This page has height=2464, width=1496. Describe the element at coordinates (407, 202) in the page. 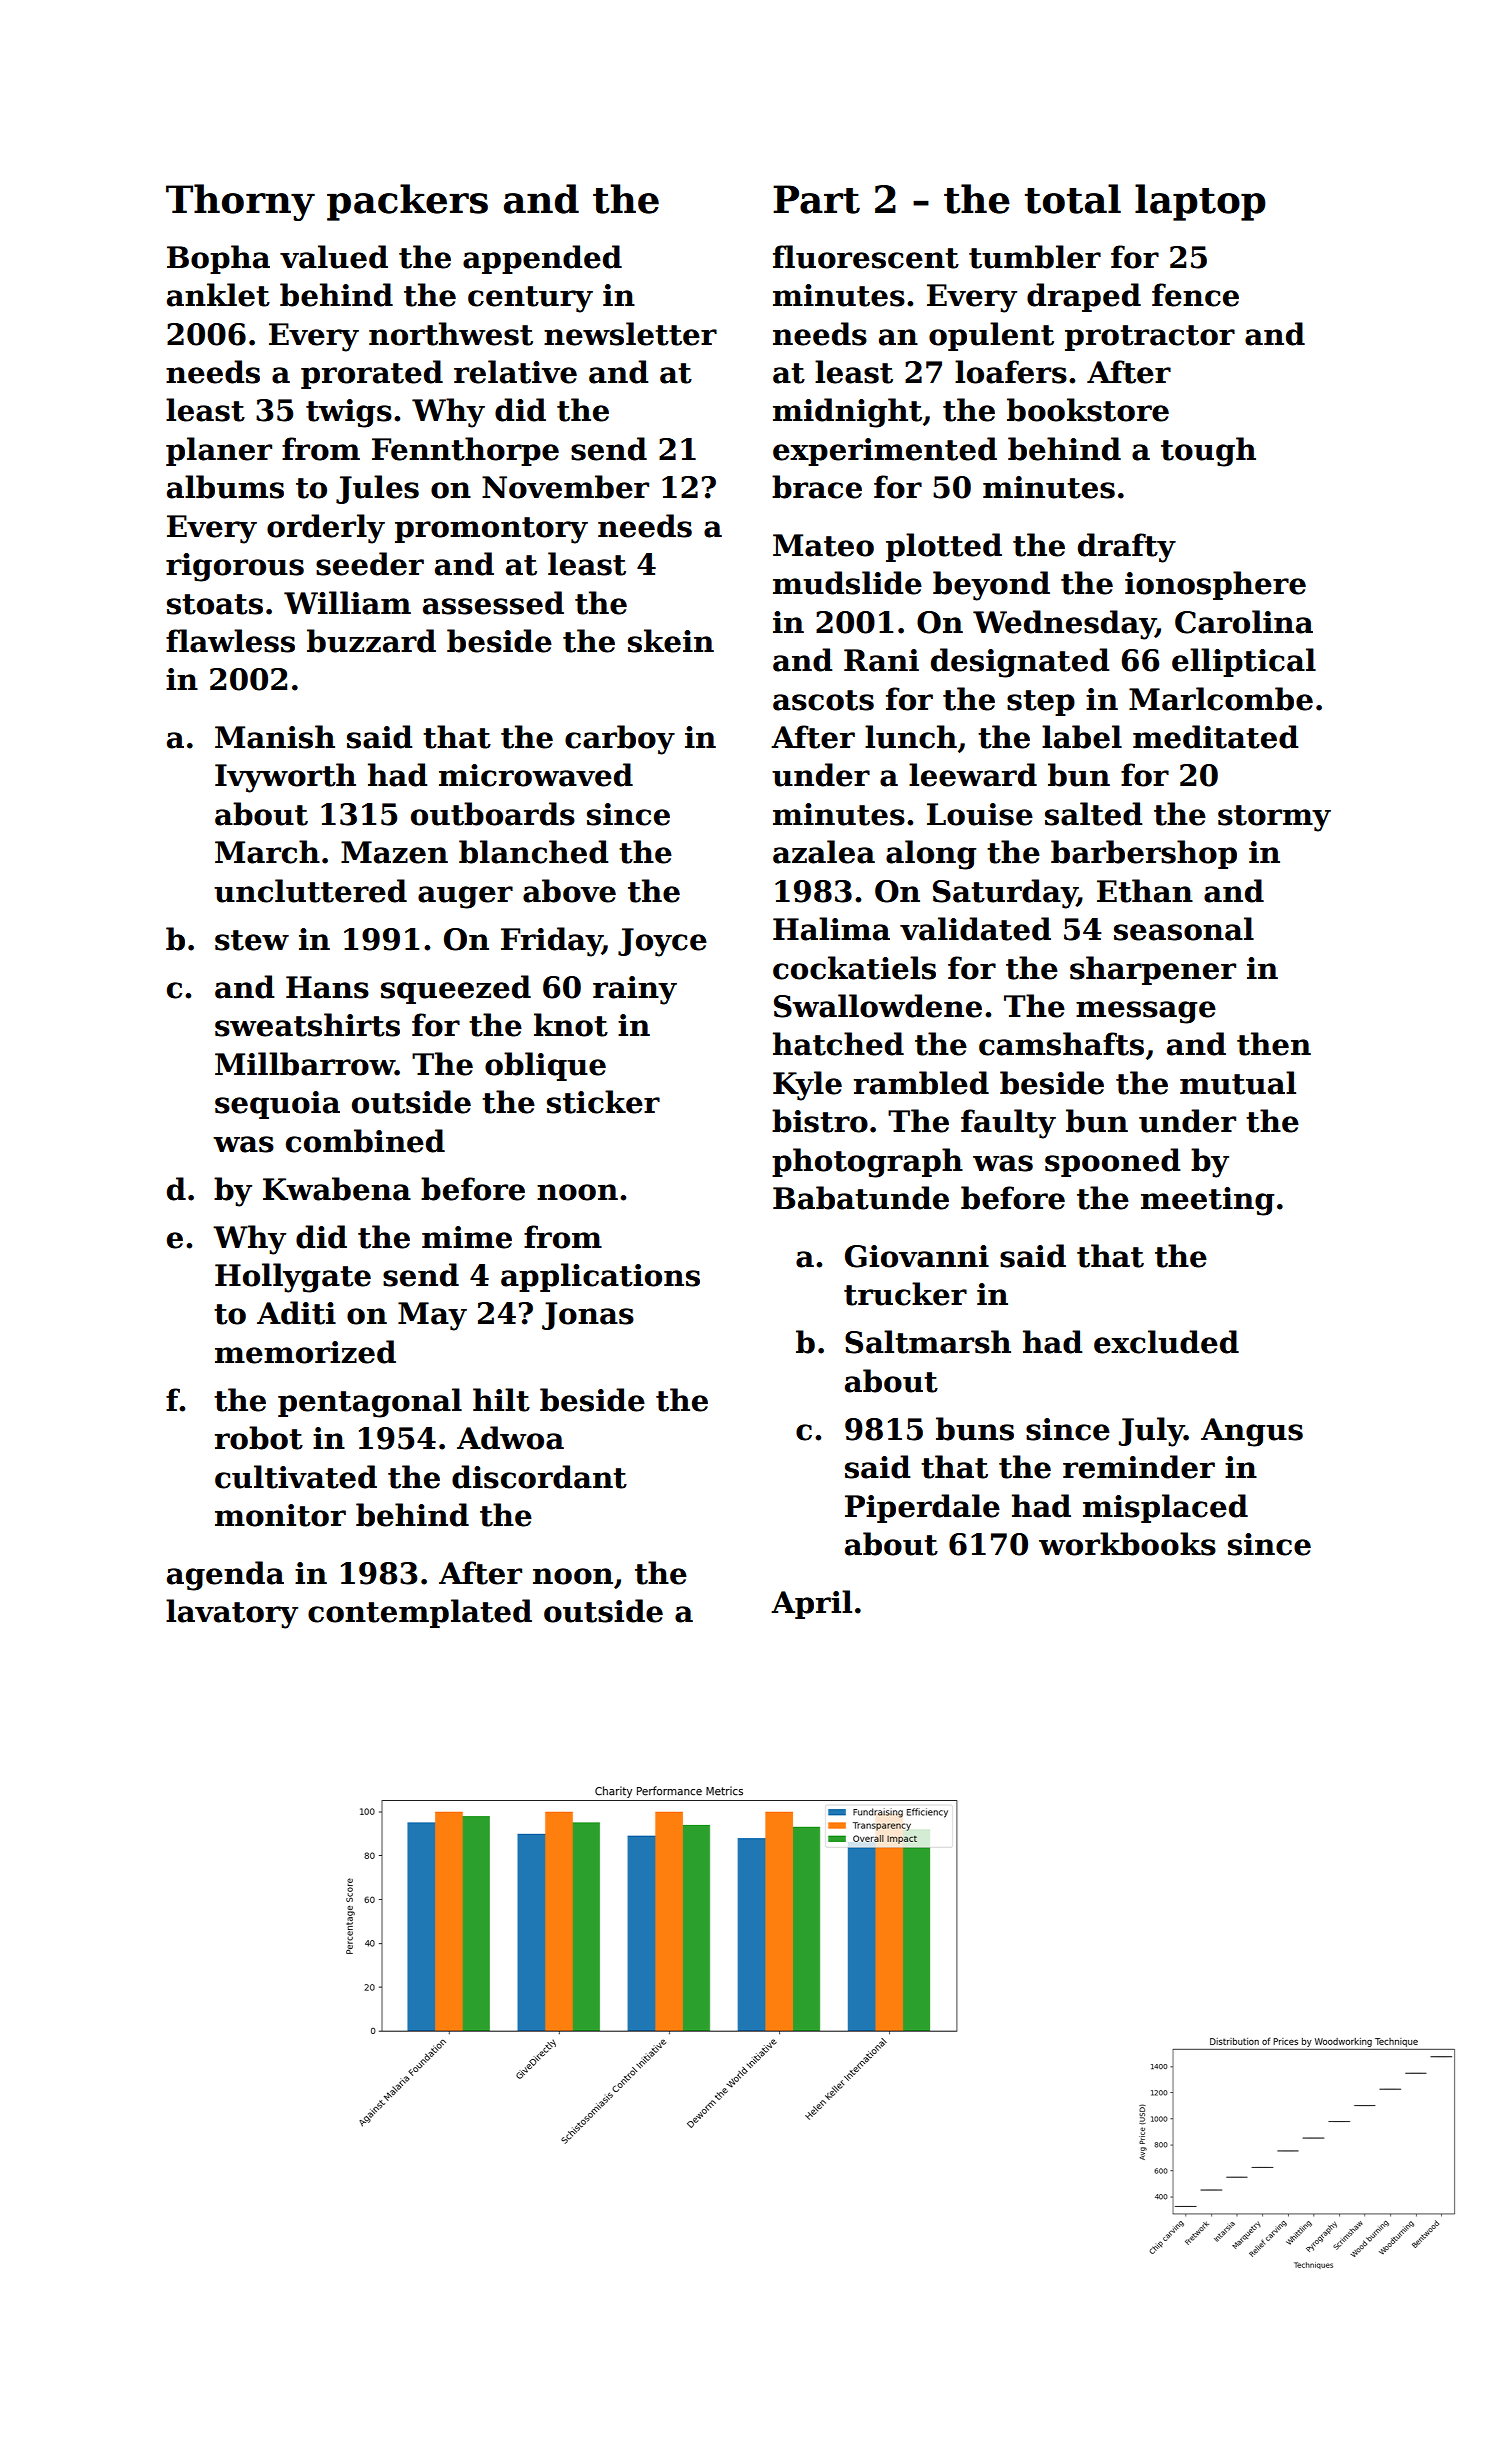

I see `packers` at that location.
